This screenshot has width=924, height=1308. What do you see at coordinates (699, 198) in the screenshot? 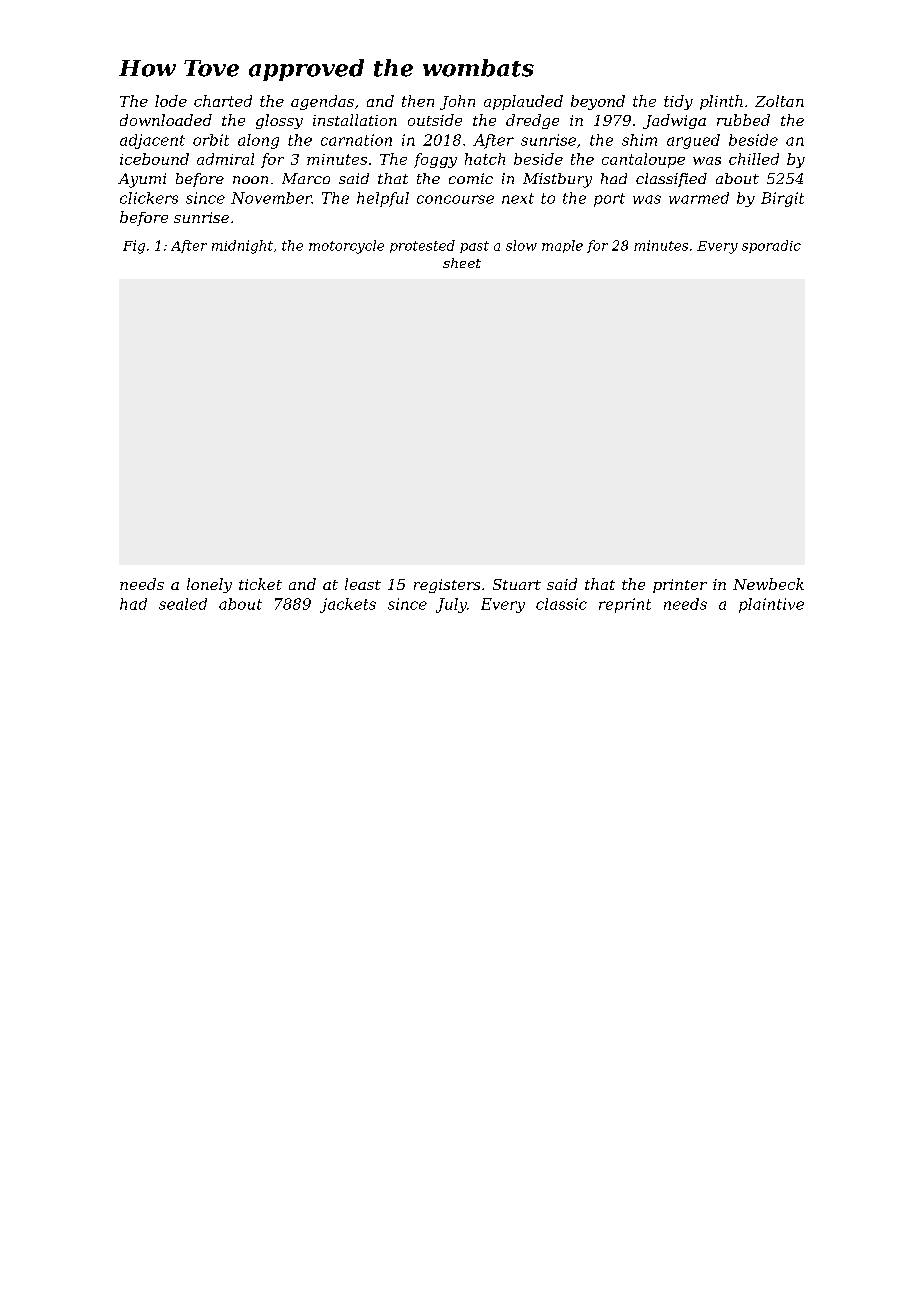
I see `warmed` at bounding box center [699, 198].
